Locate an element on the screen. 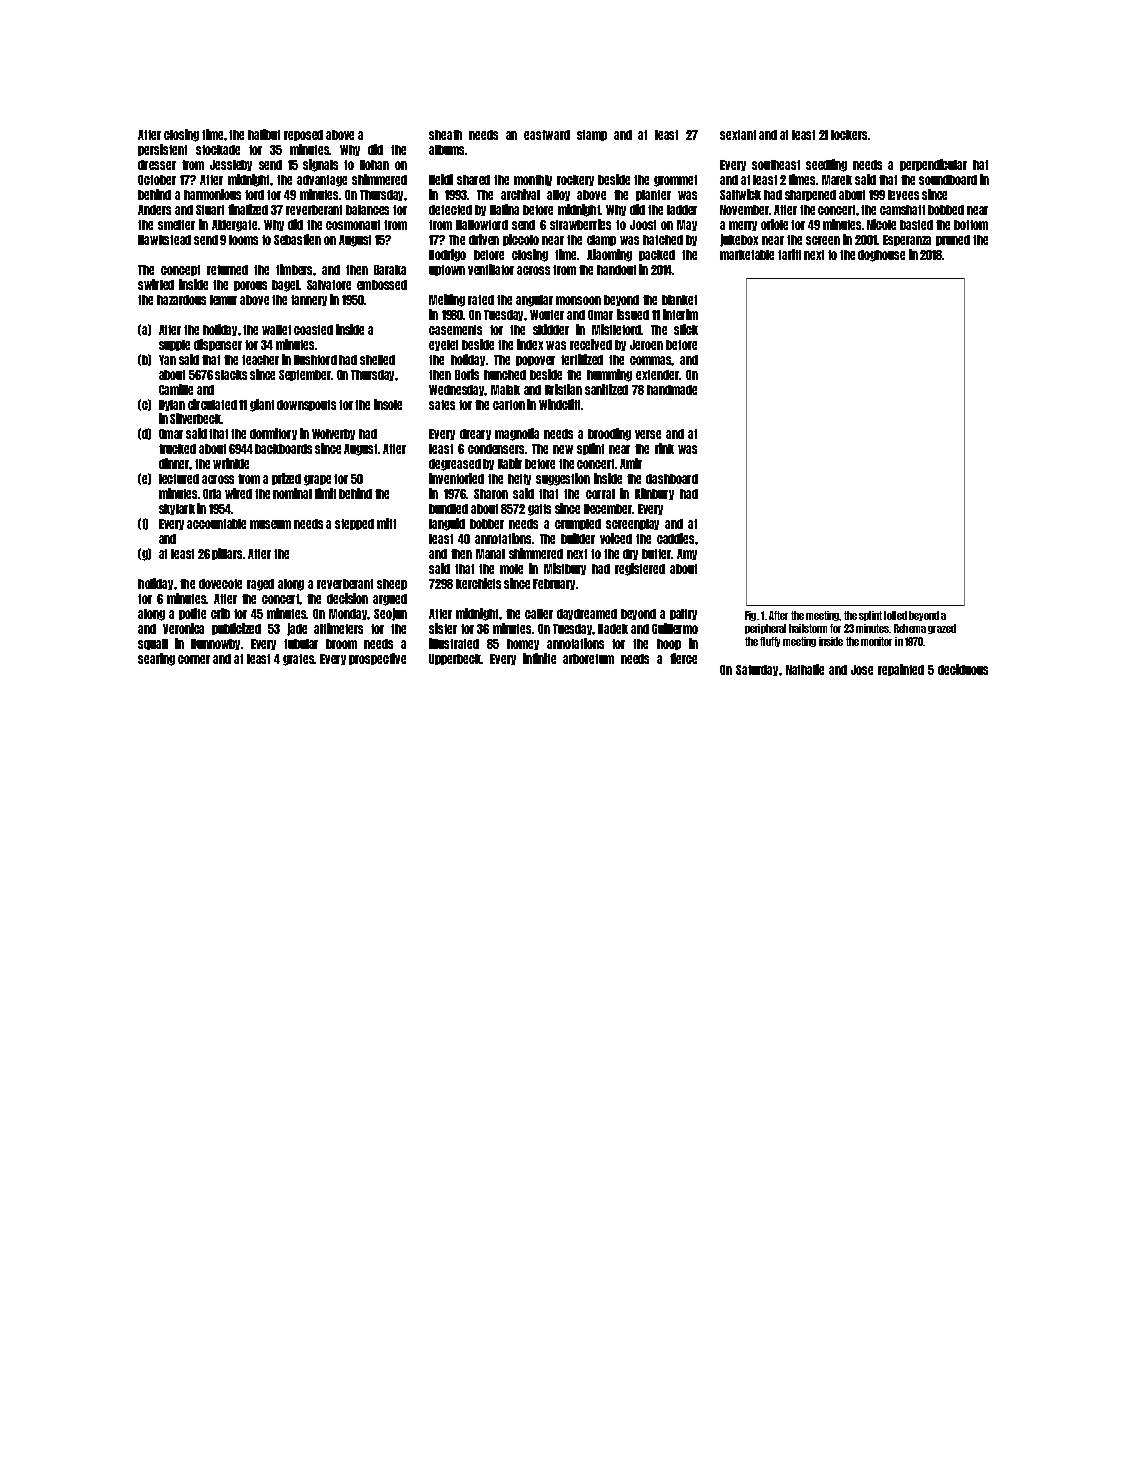 Image resolution: width=1128 pixels, height=1460 pixels. skylark is located at coordinates (177, 509).
